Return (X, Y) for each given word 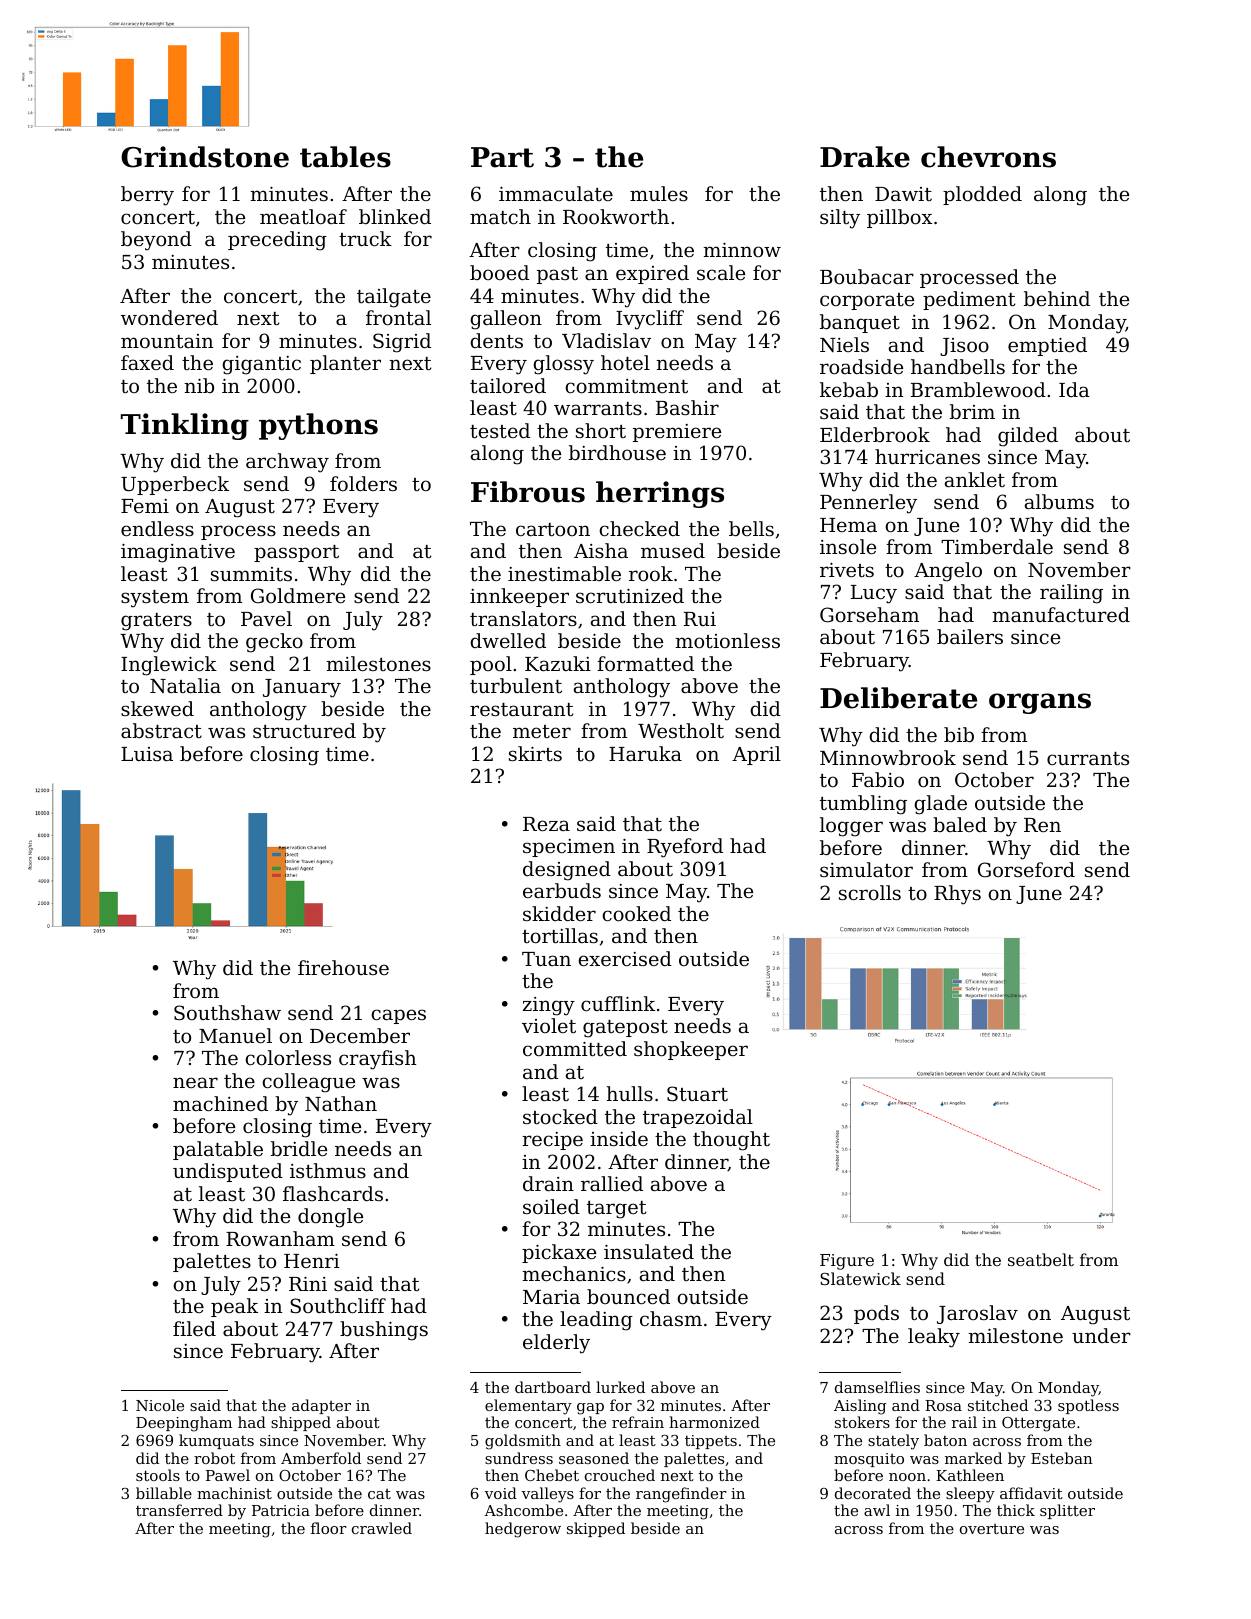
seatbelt (1041, 1259)
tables (345, 157)
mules (659, 193)
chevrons (988, 157)
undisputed (228, 1172)
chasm (671, 1318)
